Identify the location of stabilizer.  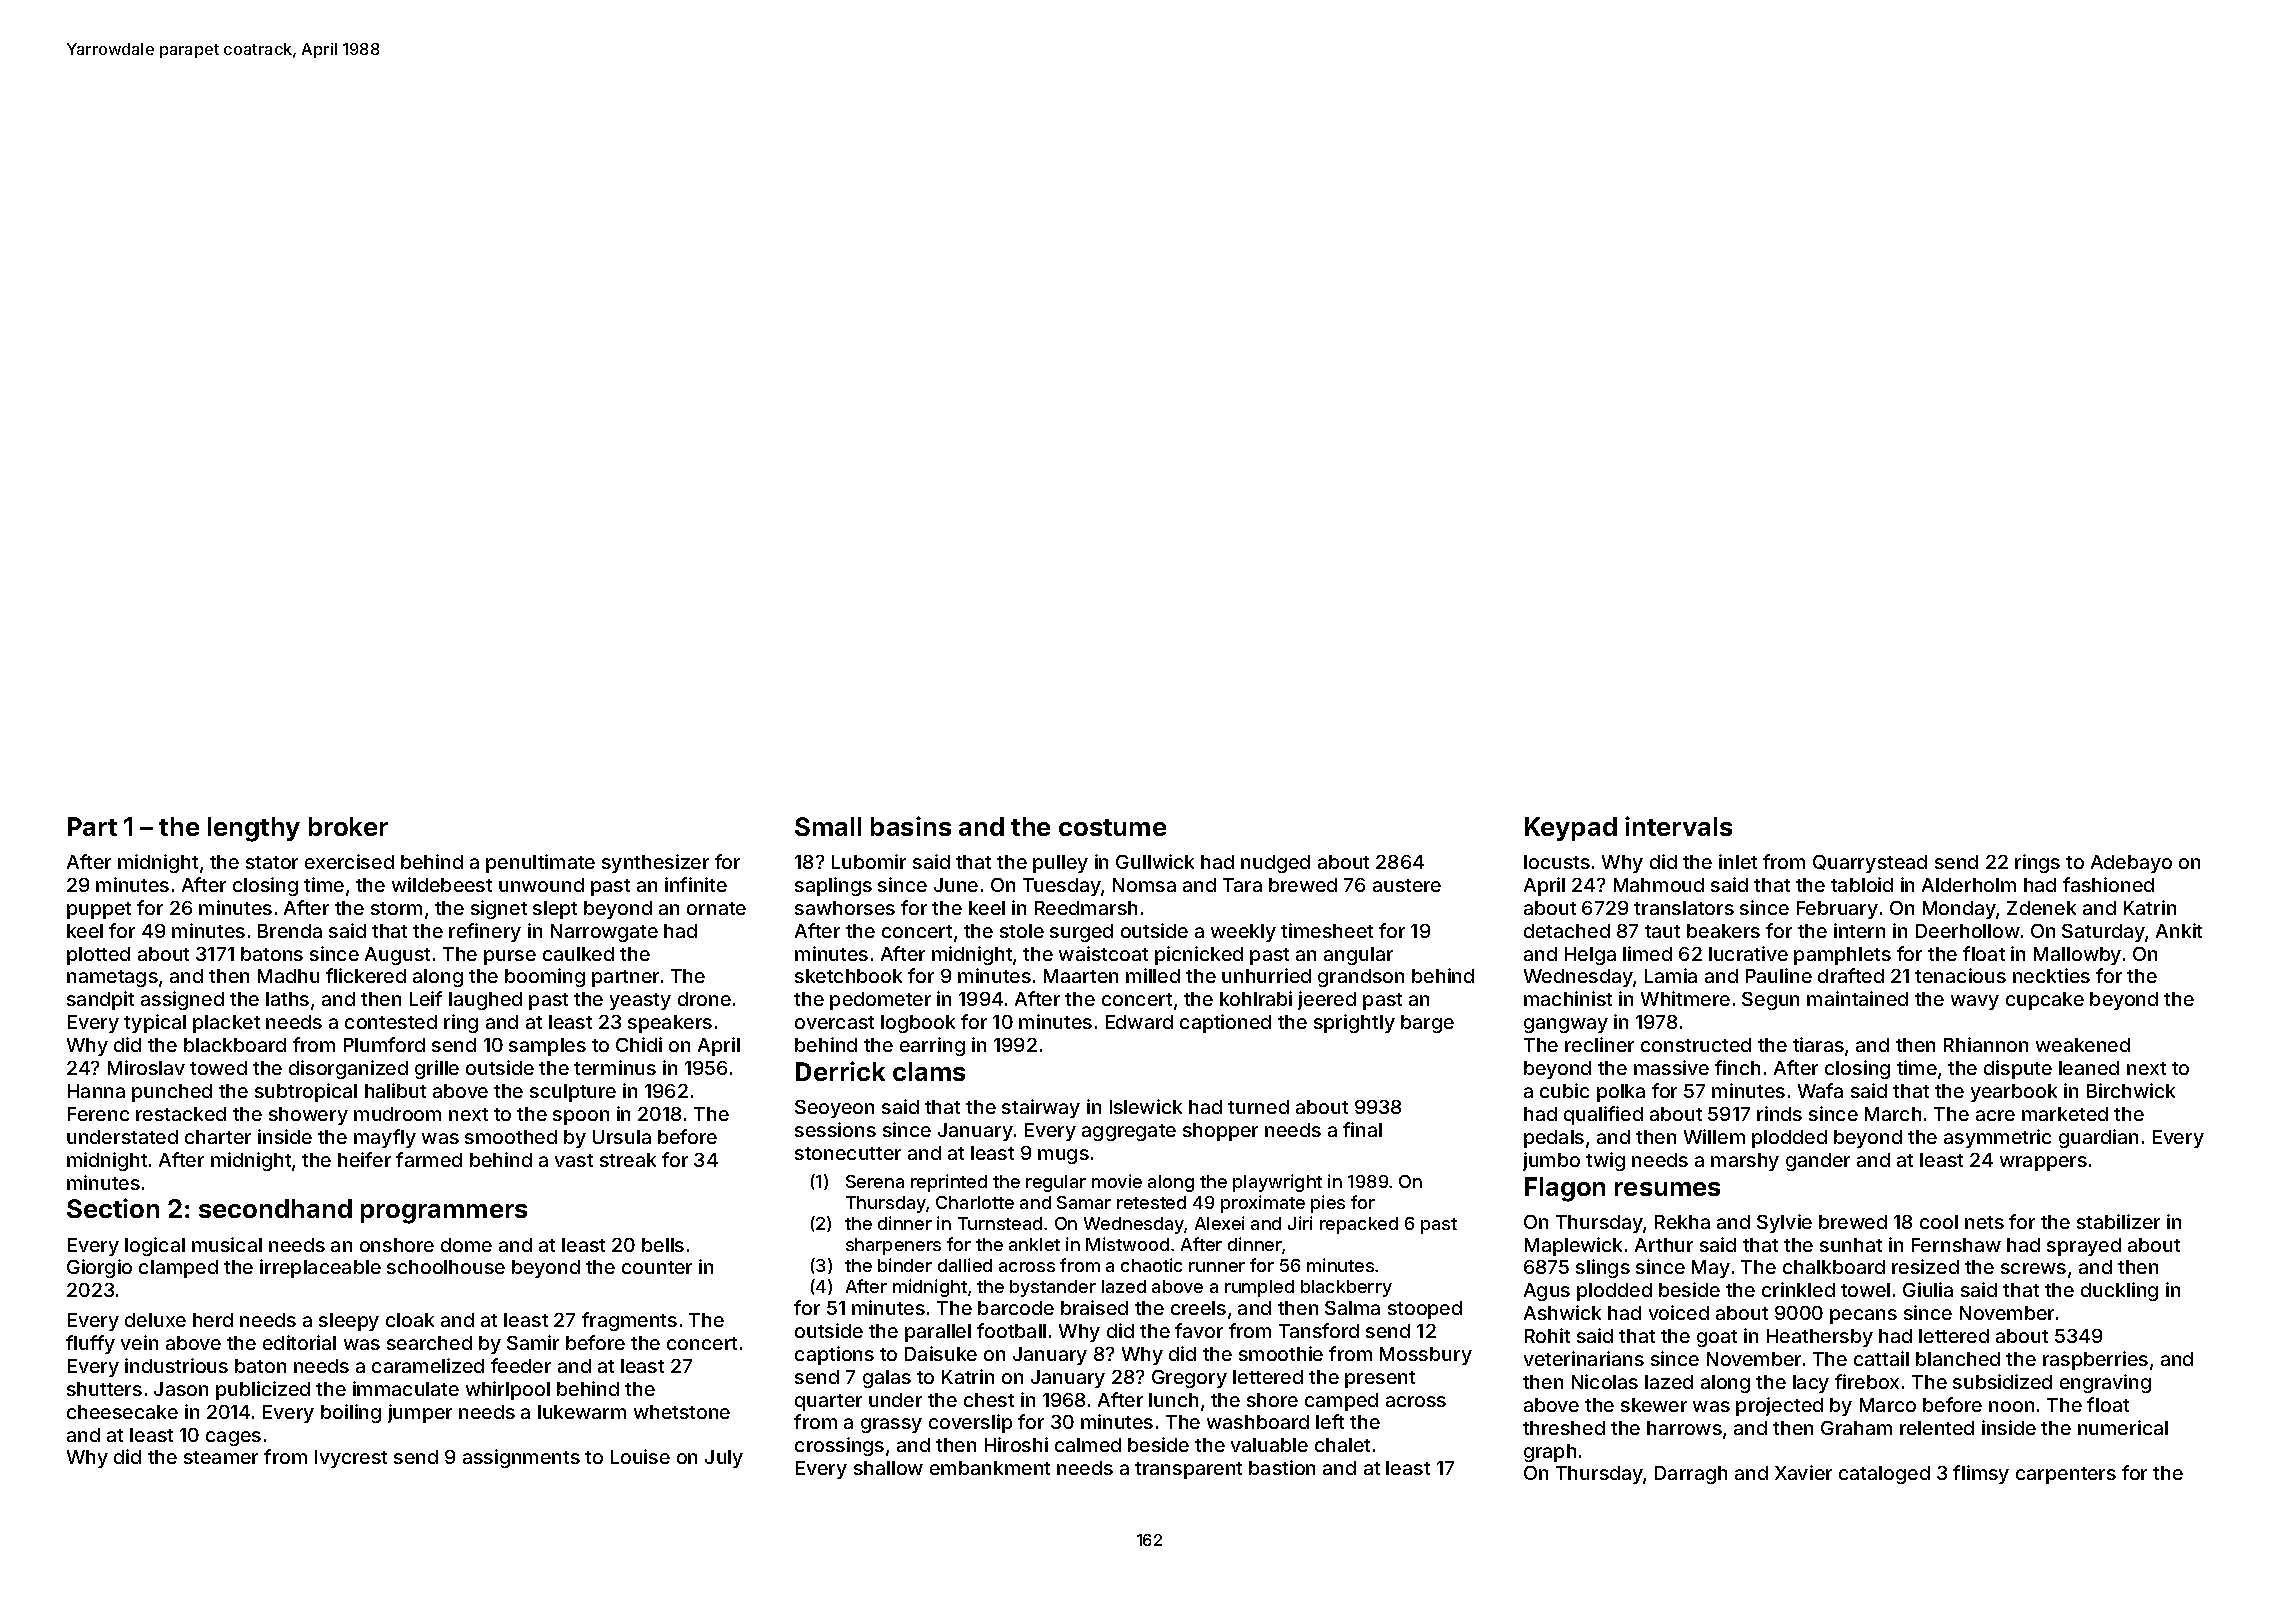
(2118, 1221).
